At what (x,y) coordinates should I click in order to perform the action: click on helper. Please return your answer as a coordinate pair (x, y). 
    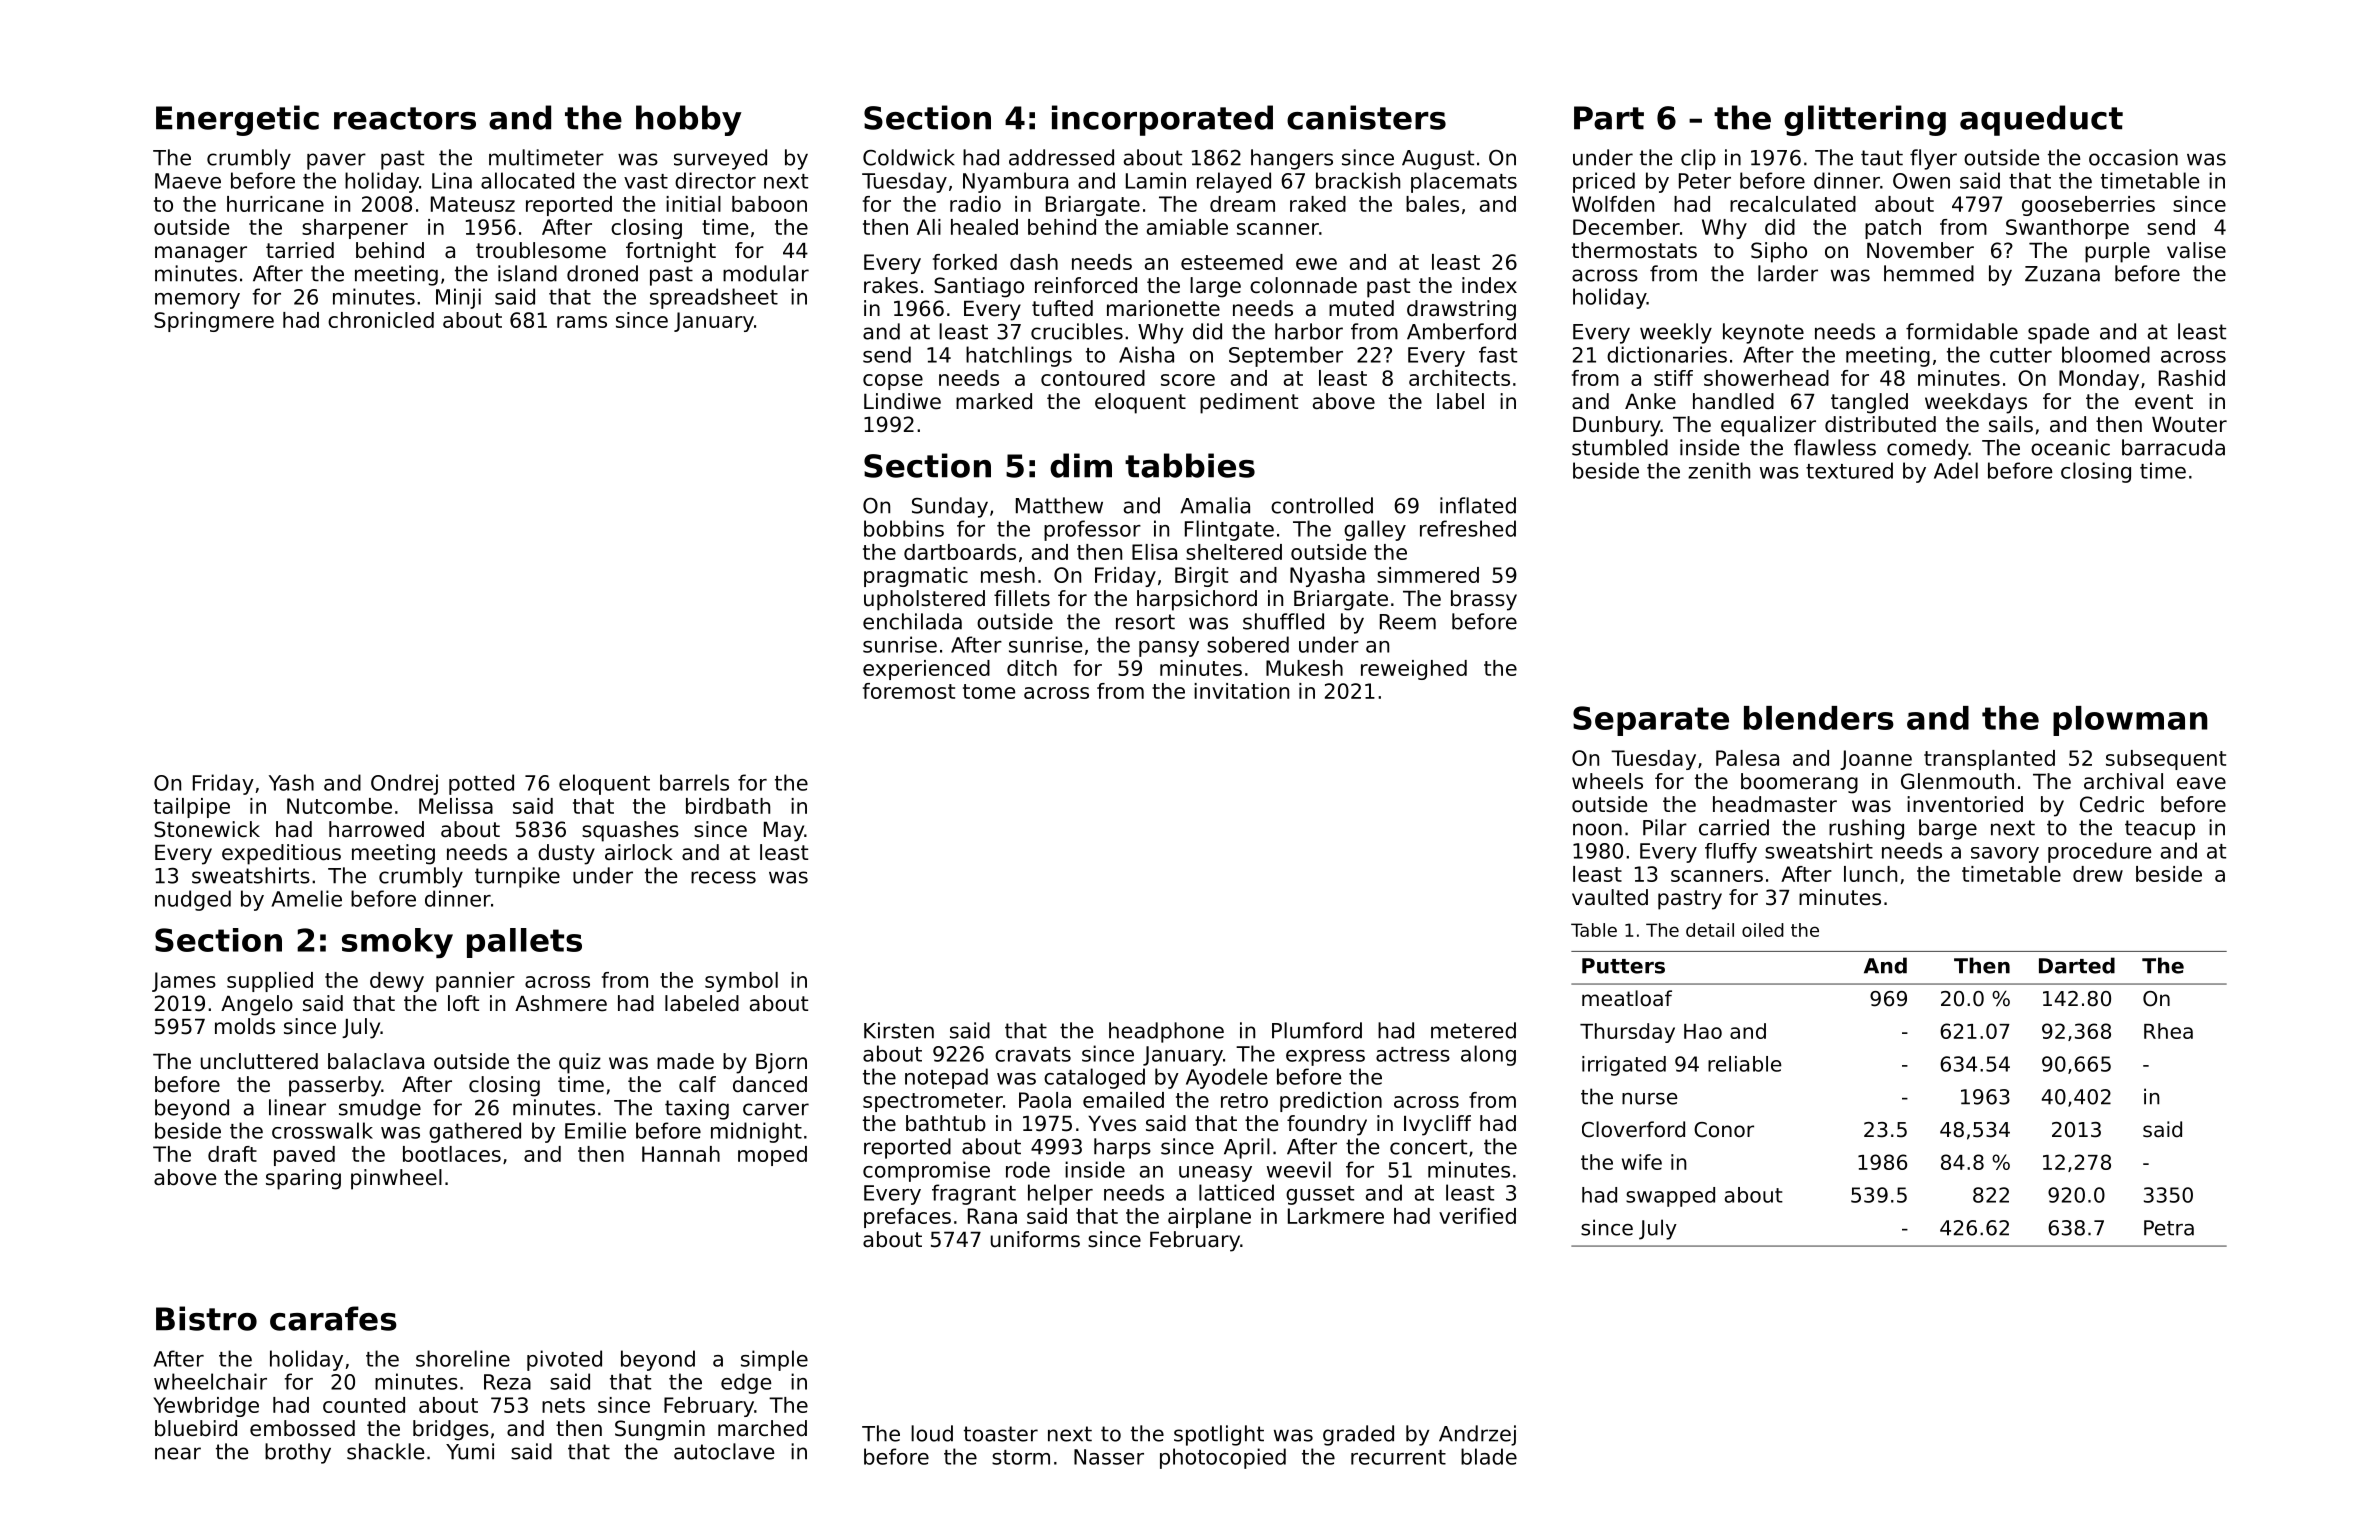
    Looking at the image, I should click on (1060, 1194).
